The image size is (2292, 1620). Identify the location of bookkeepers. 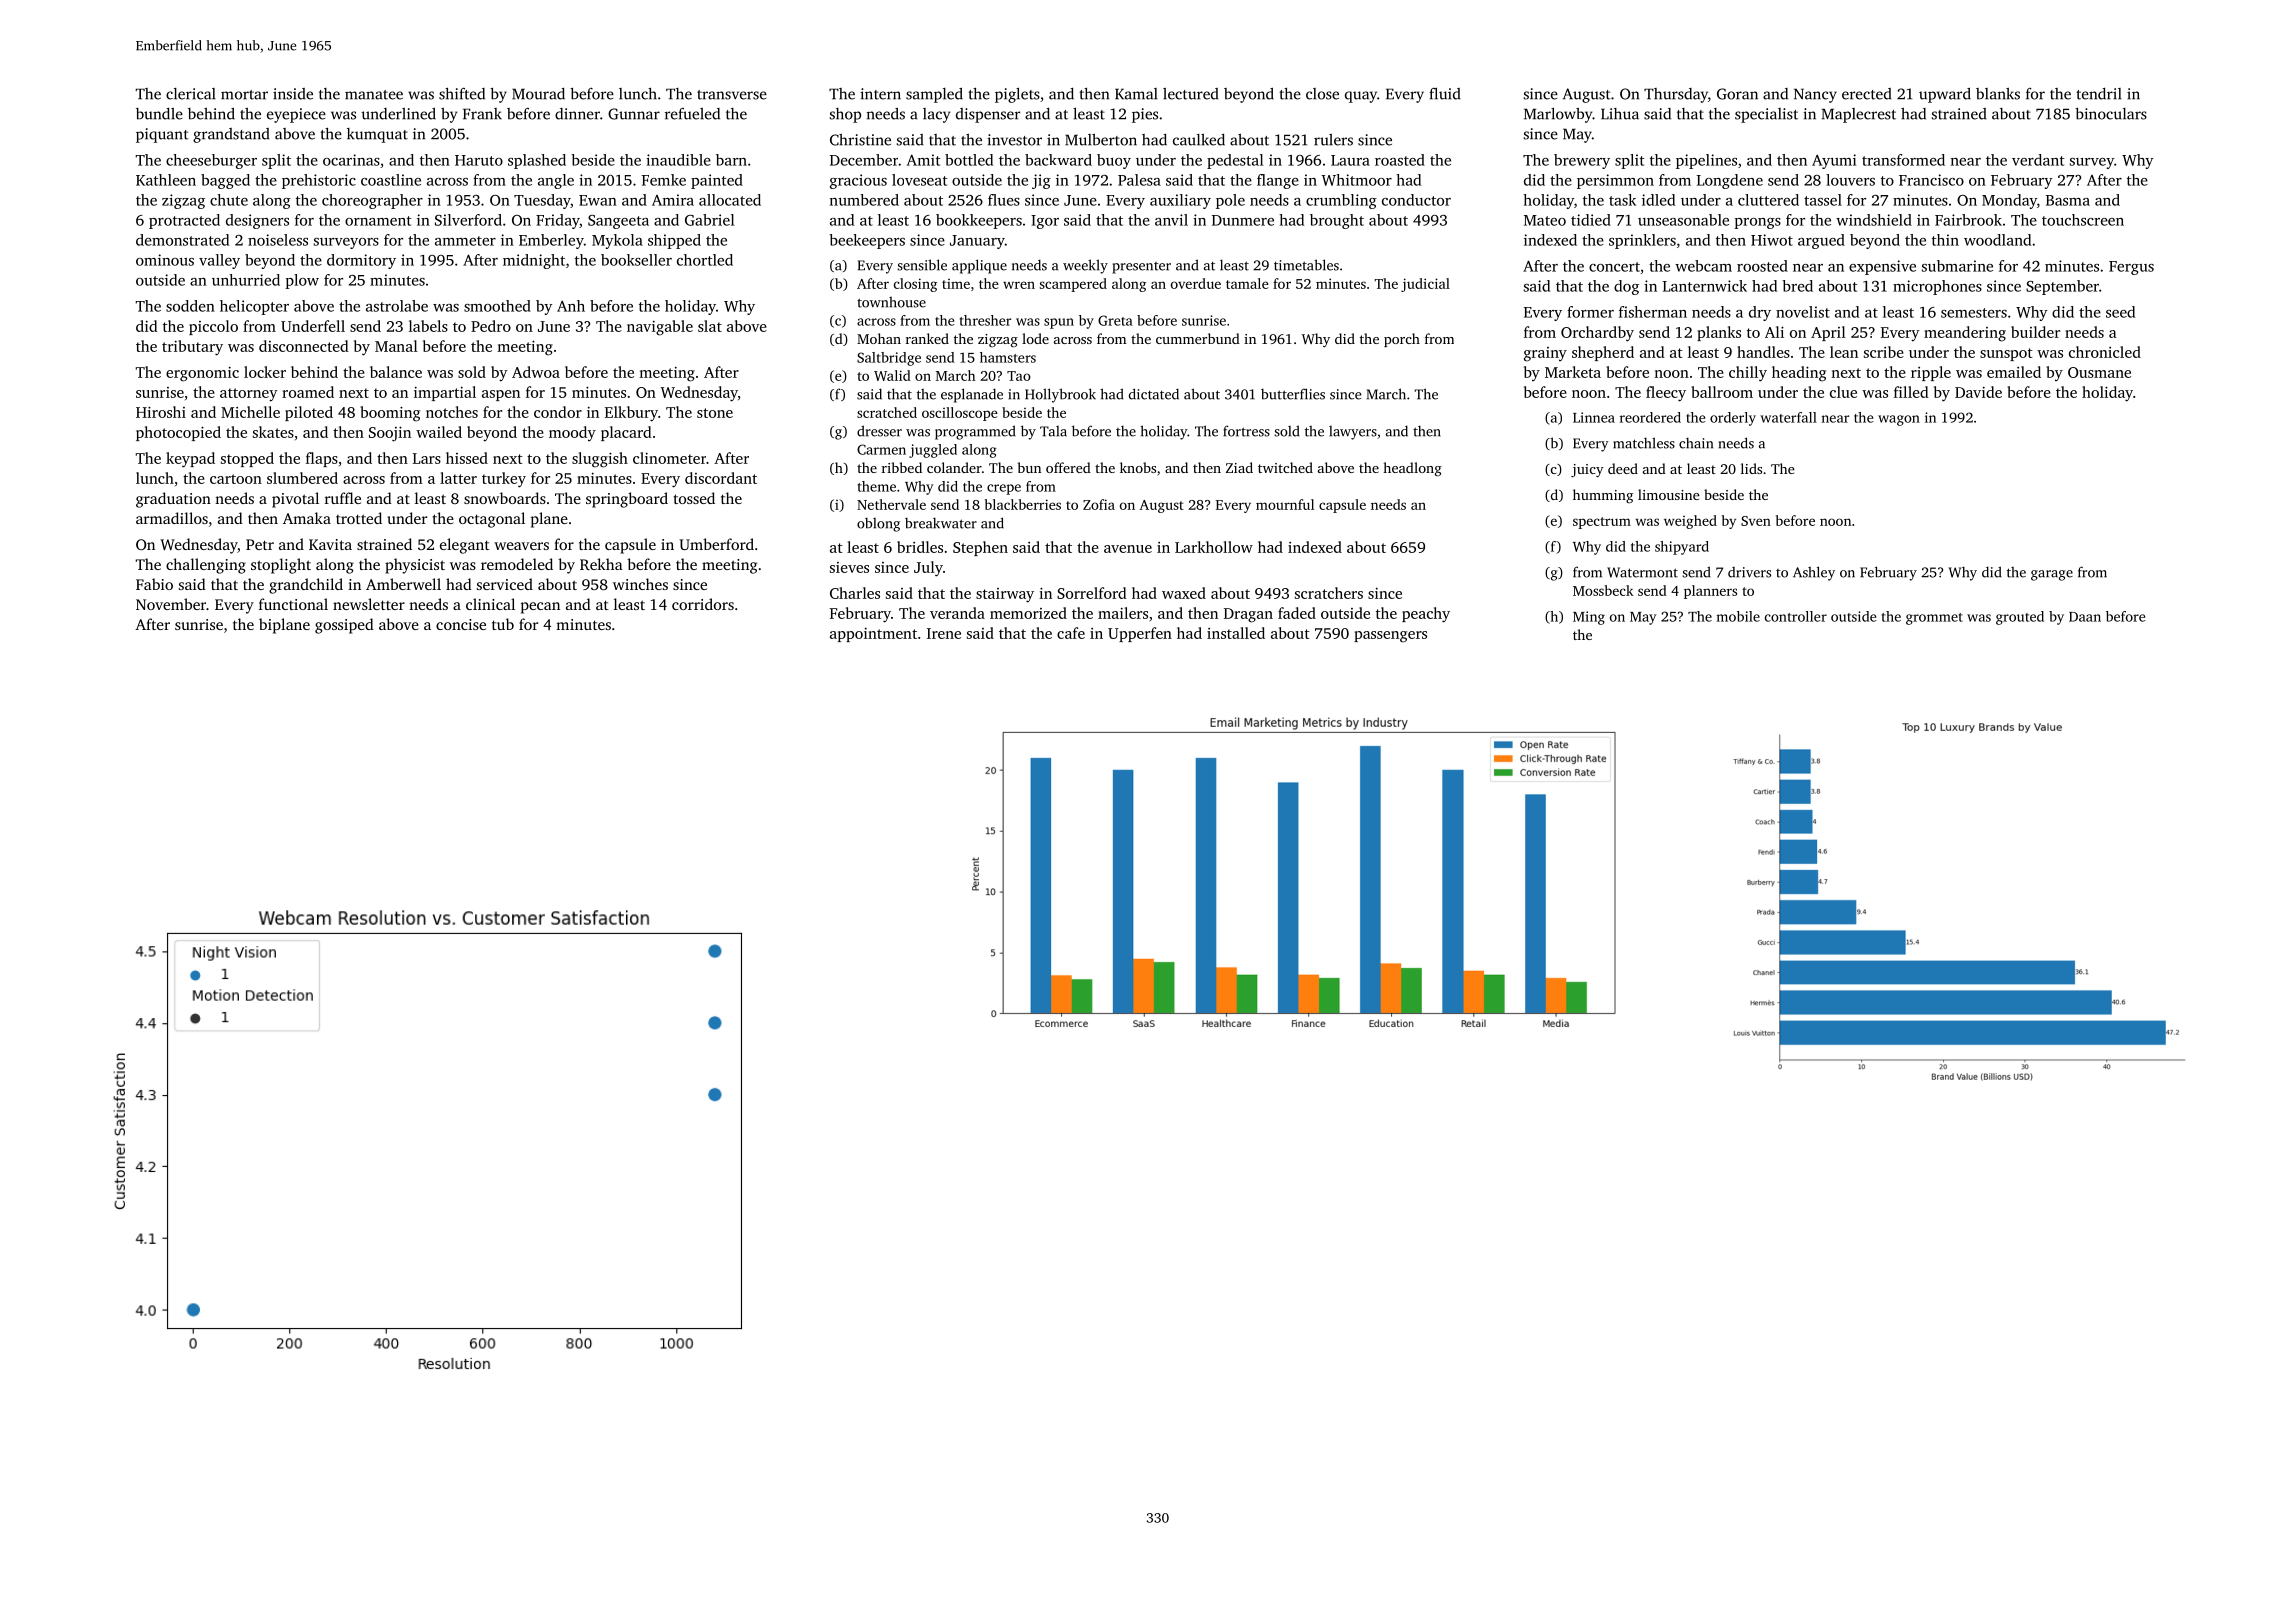
(979, 221).
